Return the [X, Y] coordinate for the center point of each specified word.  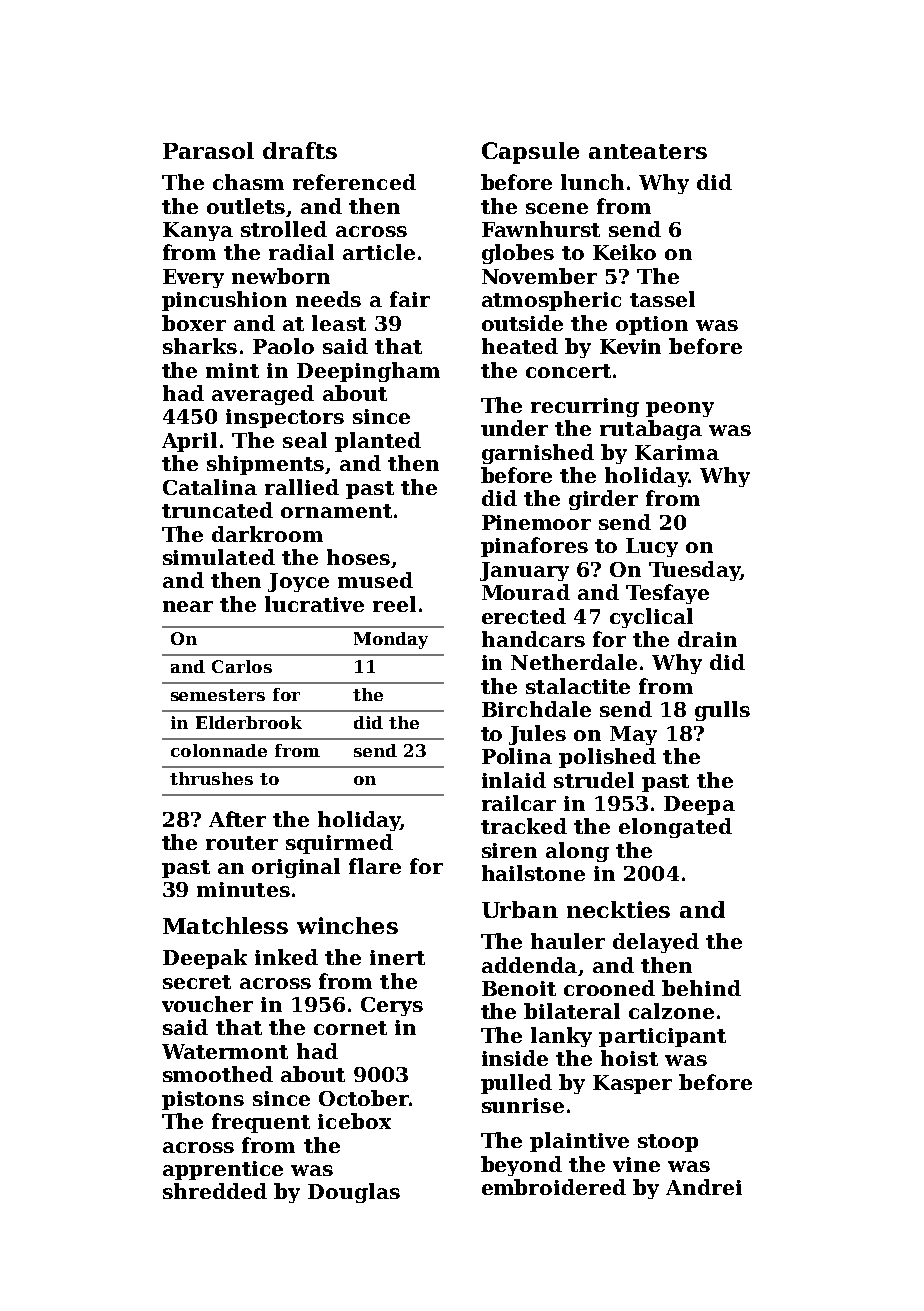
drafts [300, 150]
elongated [675, 828]
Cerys [392, 1006]
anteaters [648, 151]
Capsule [530, 153]
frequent [261, 1123]
